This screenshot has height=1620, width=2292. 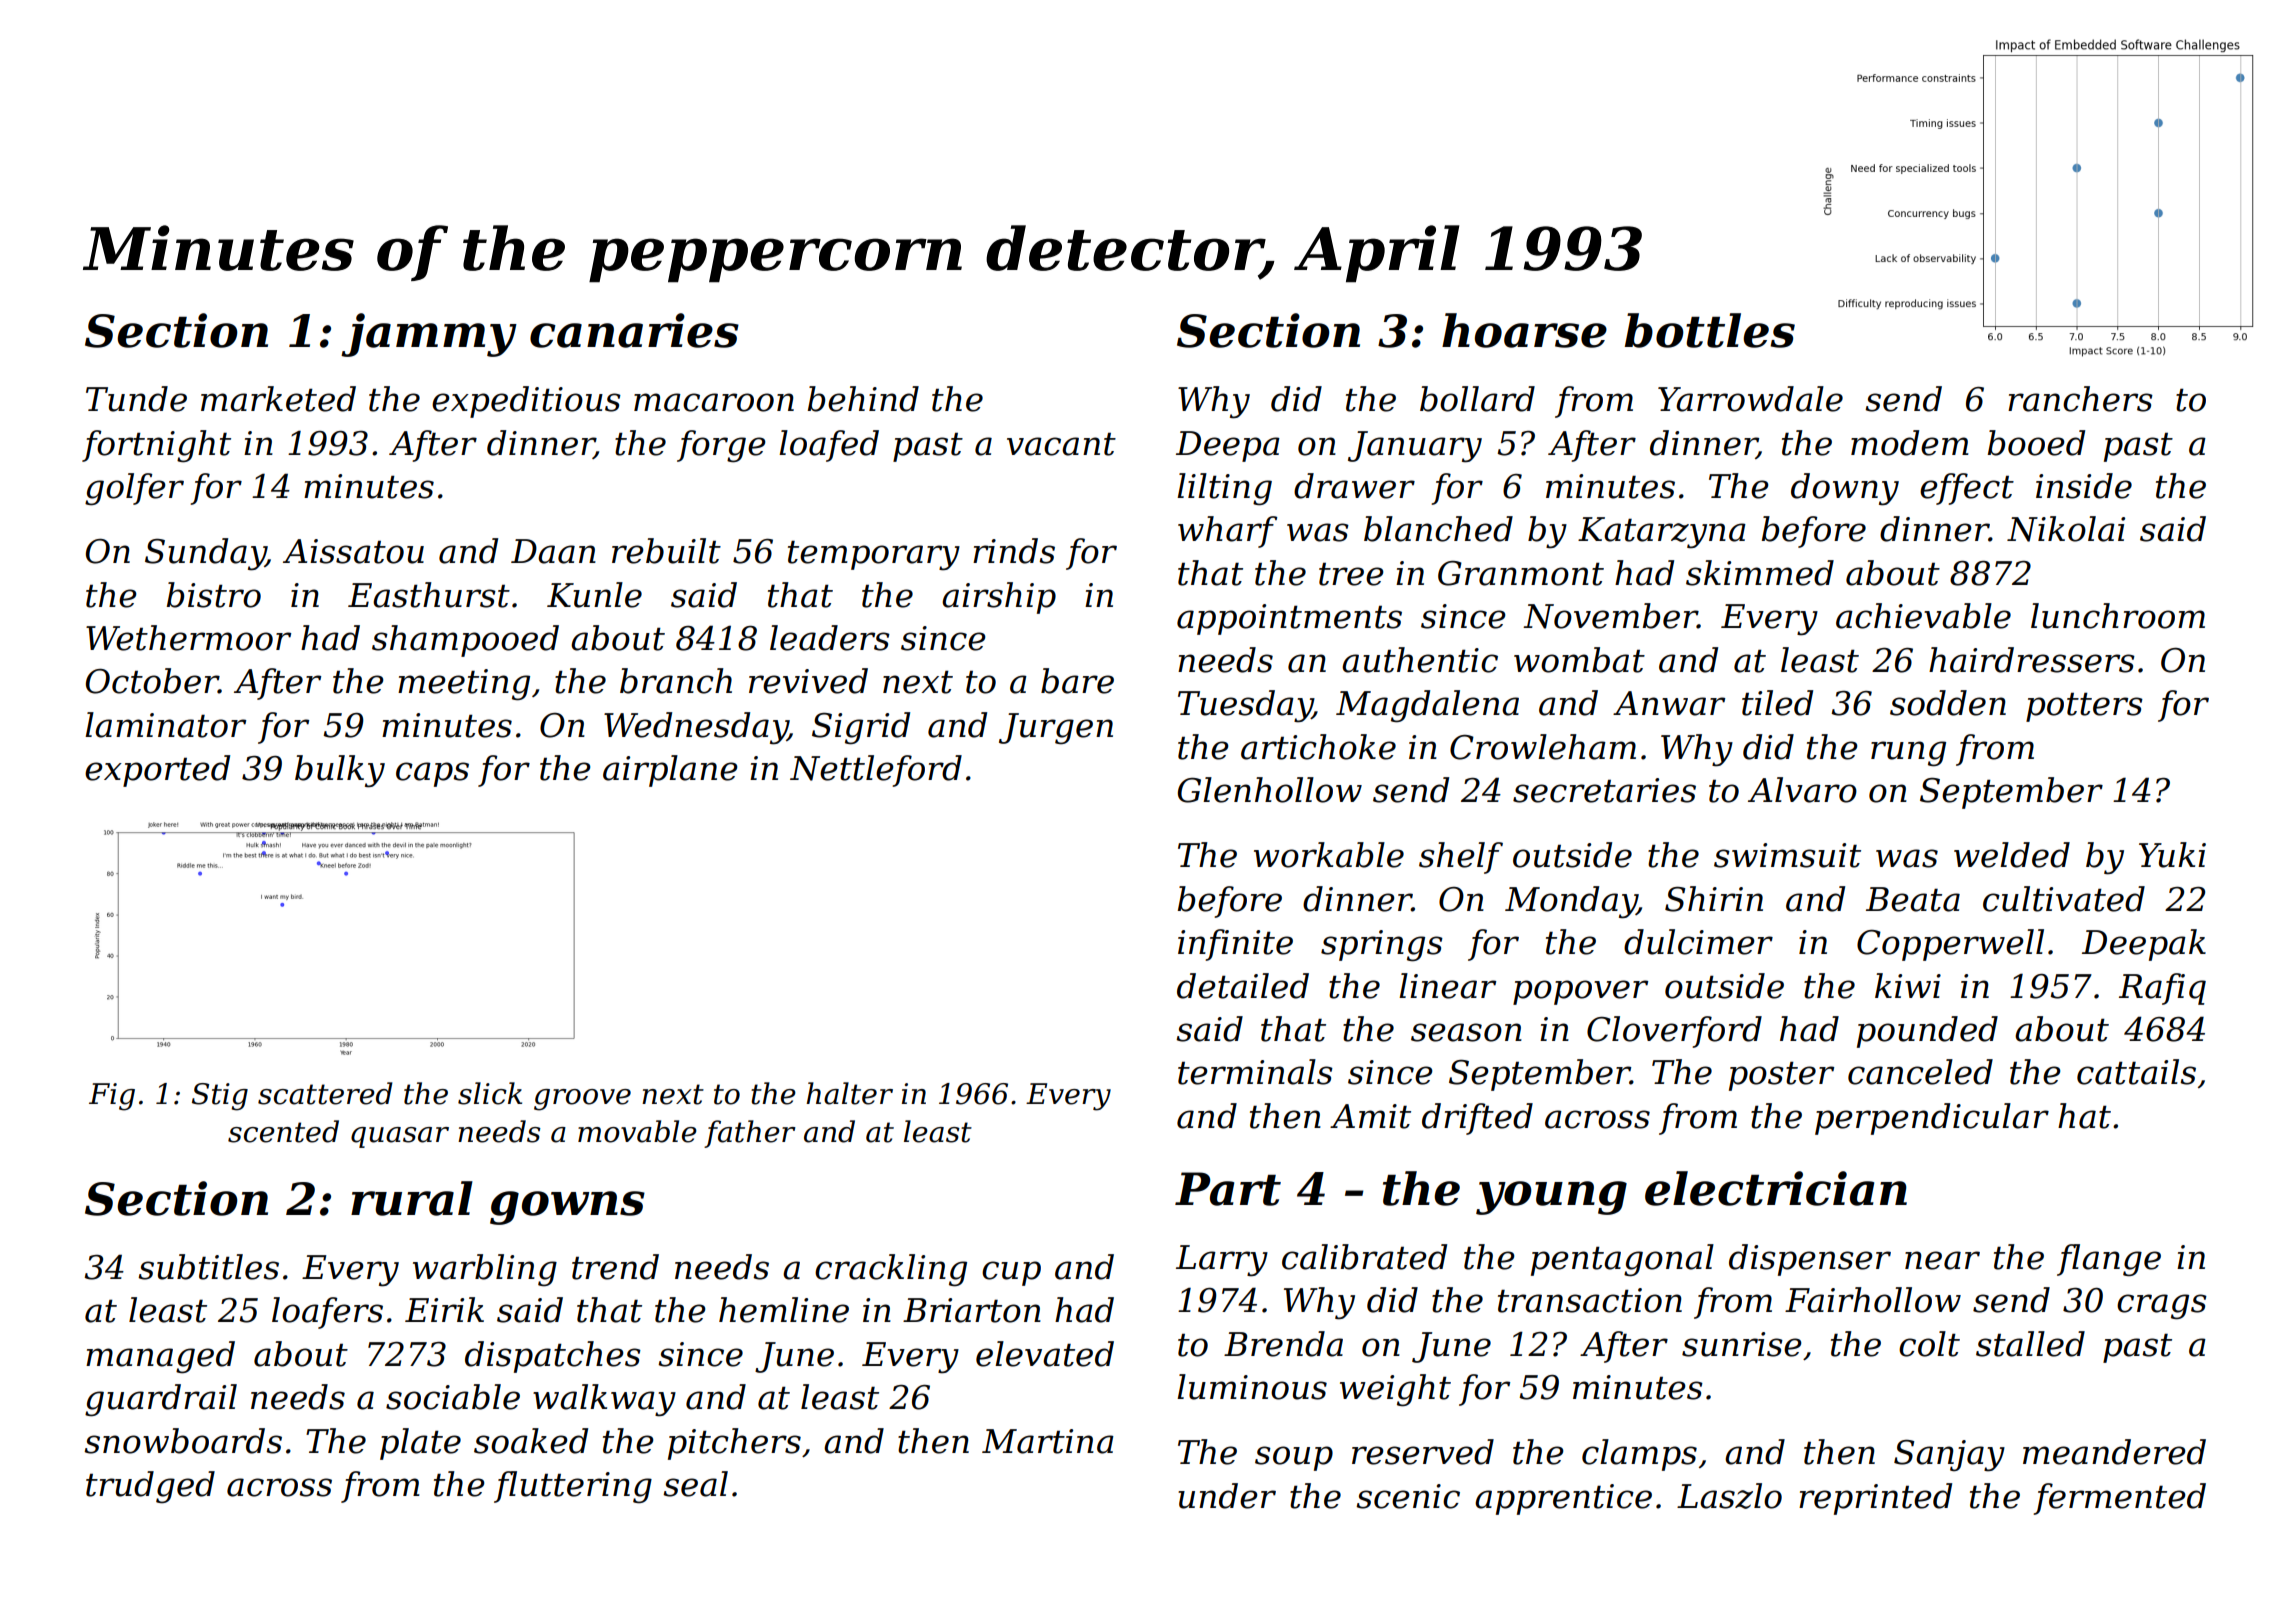 I want to click on loafers, so click(x=327, y=1313).
